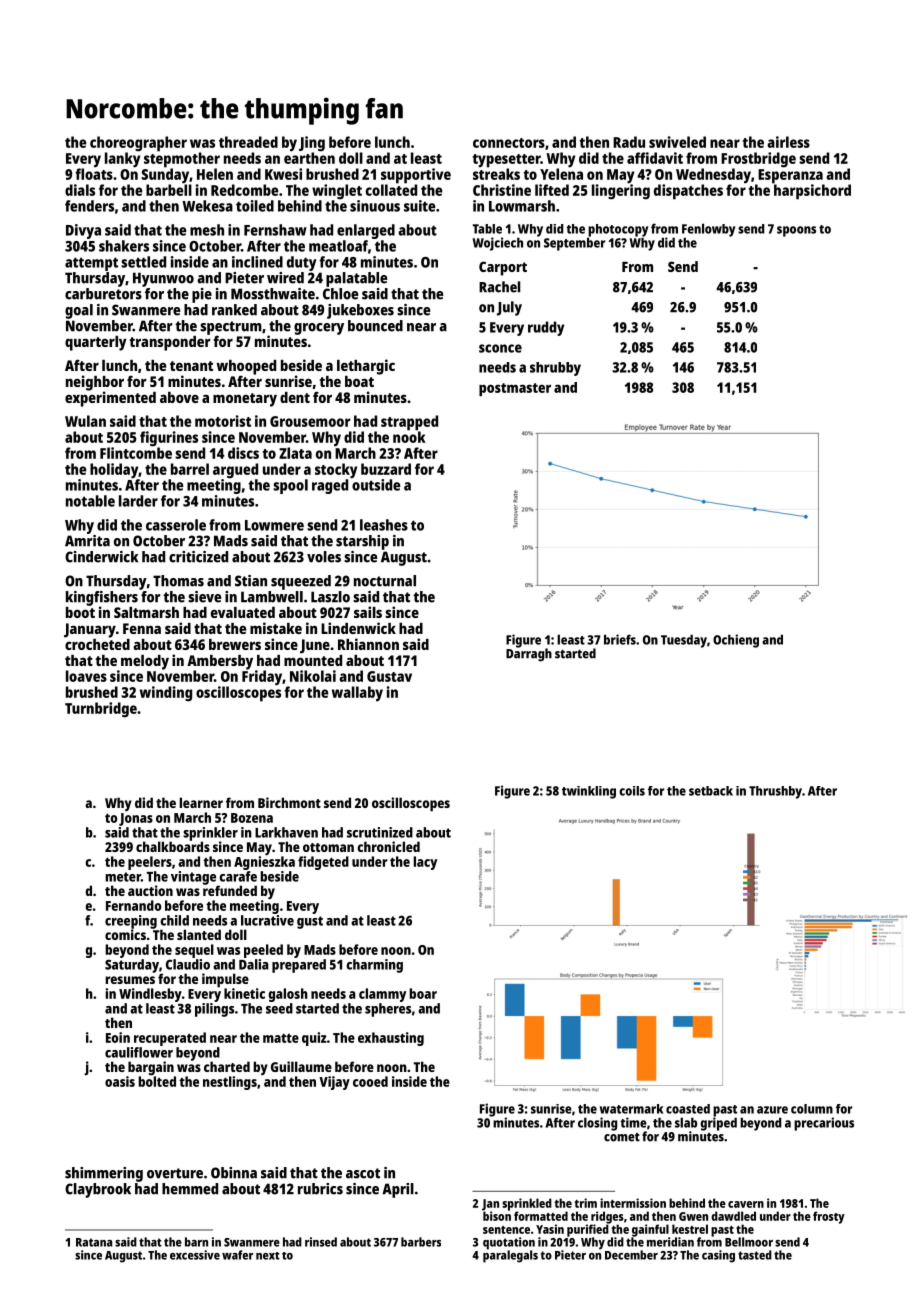 The height and width of the page is (1308, 924). Describe the element at coordinates (289, 802) in the page. I see `Birchmont` at that location.
